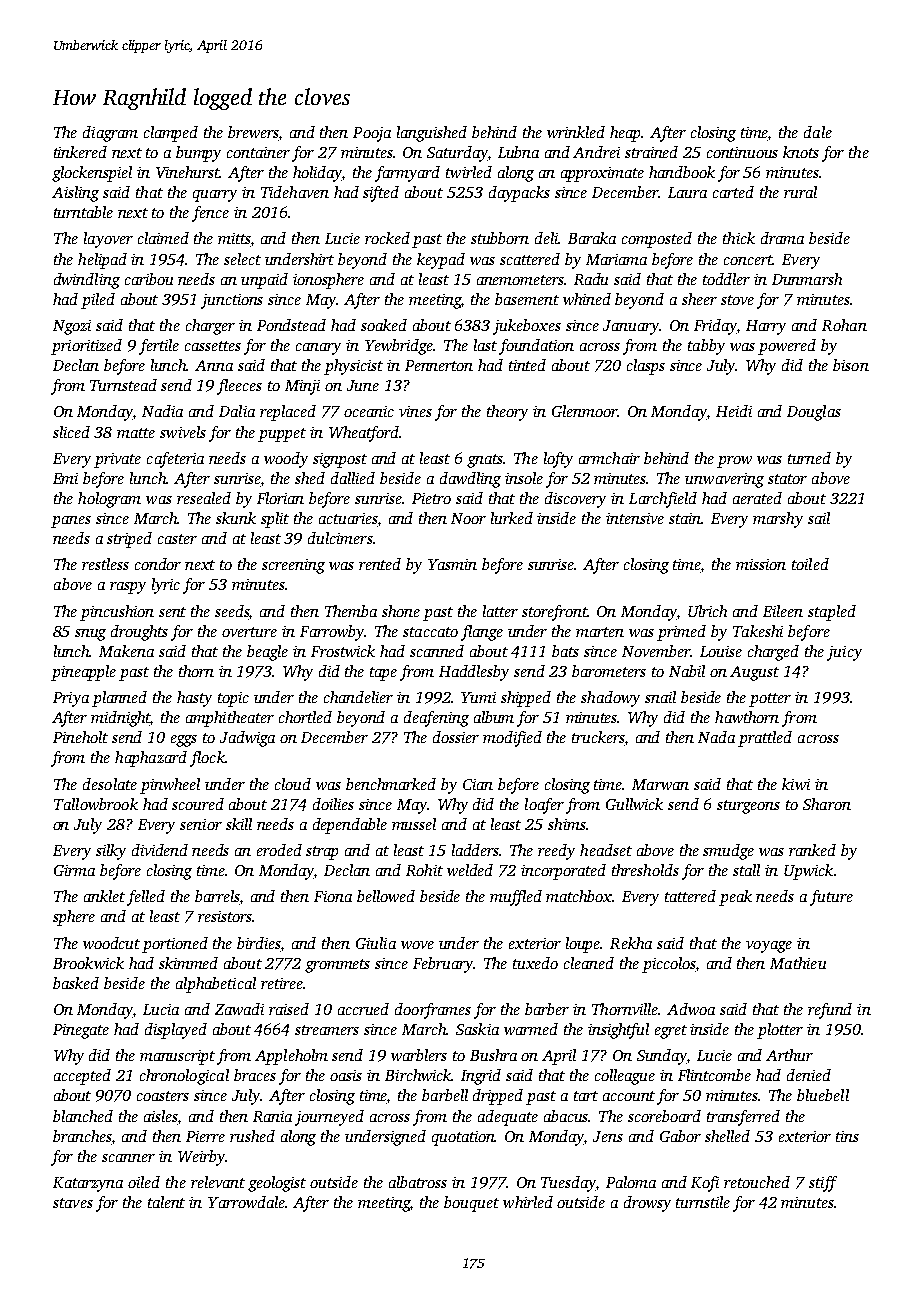  I want to click on fence, so click(210, 214).
